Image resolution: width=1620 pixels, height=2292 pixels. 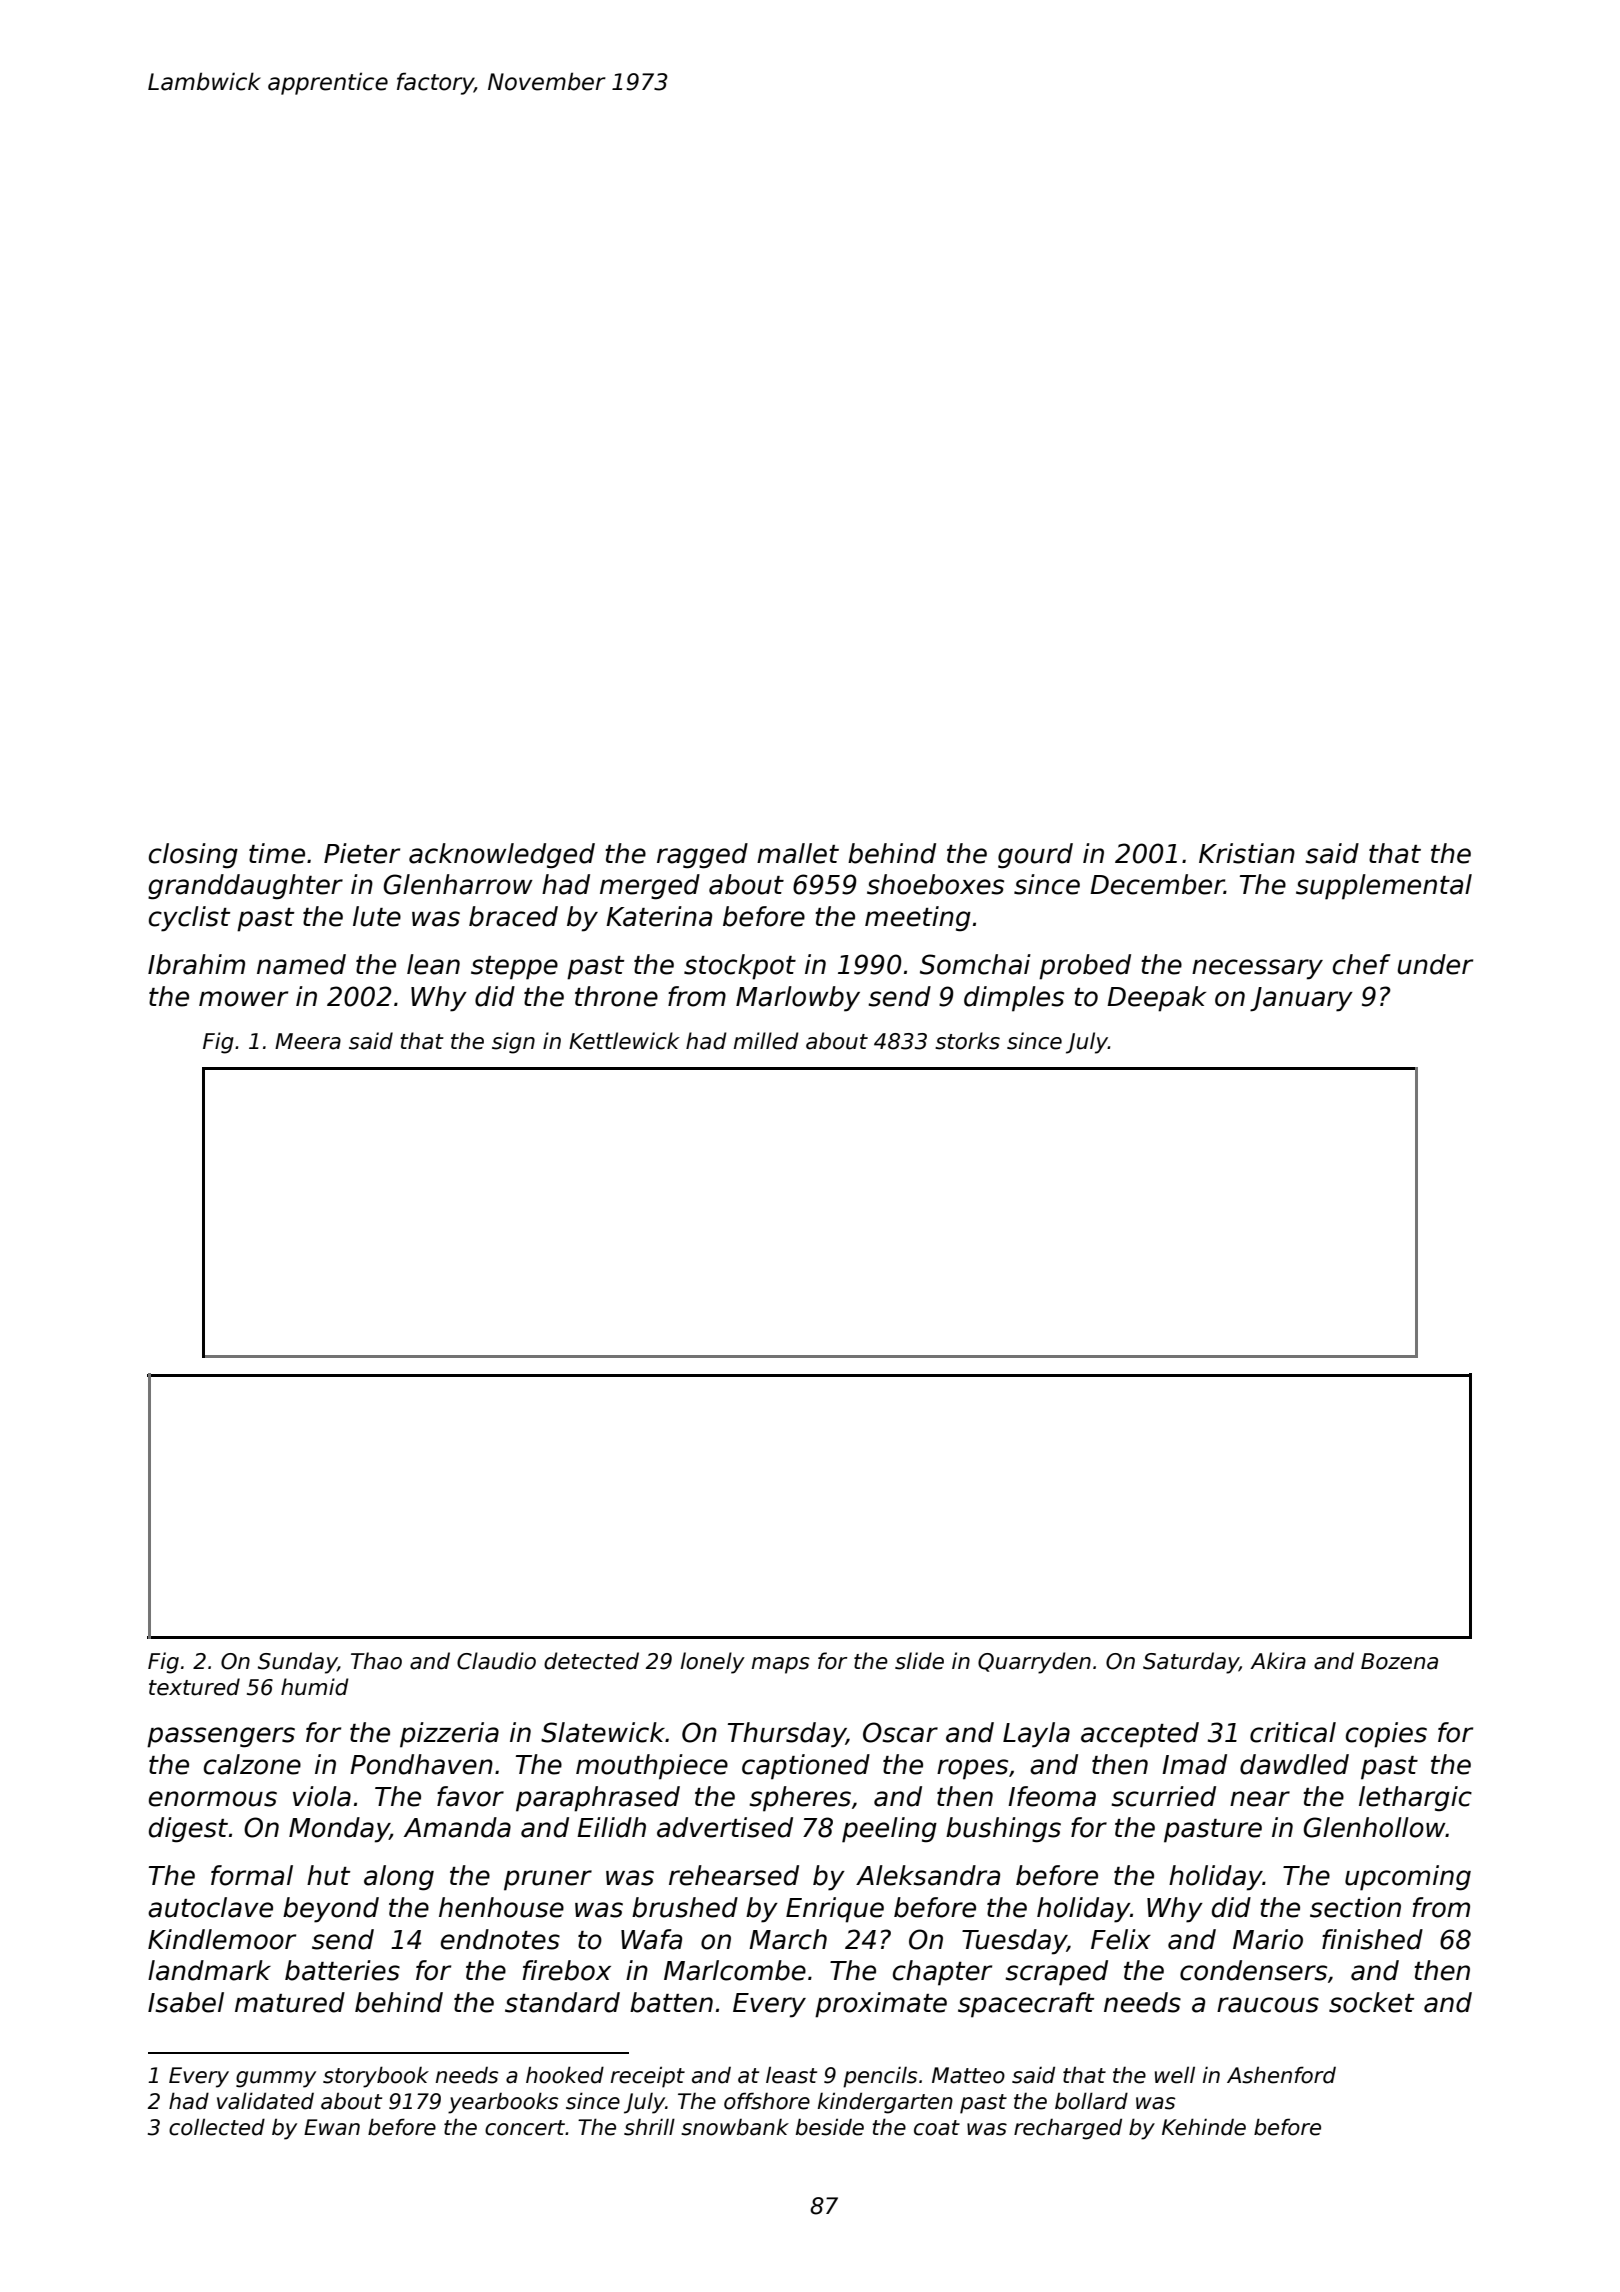 I want to click on digest, so click(x=188, y=1830).
